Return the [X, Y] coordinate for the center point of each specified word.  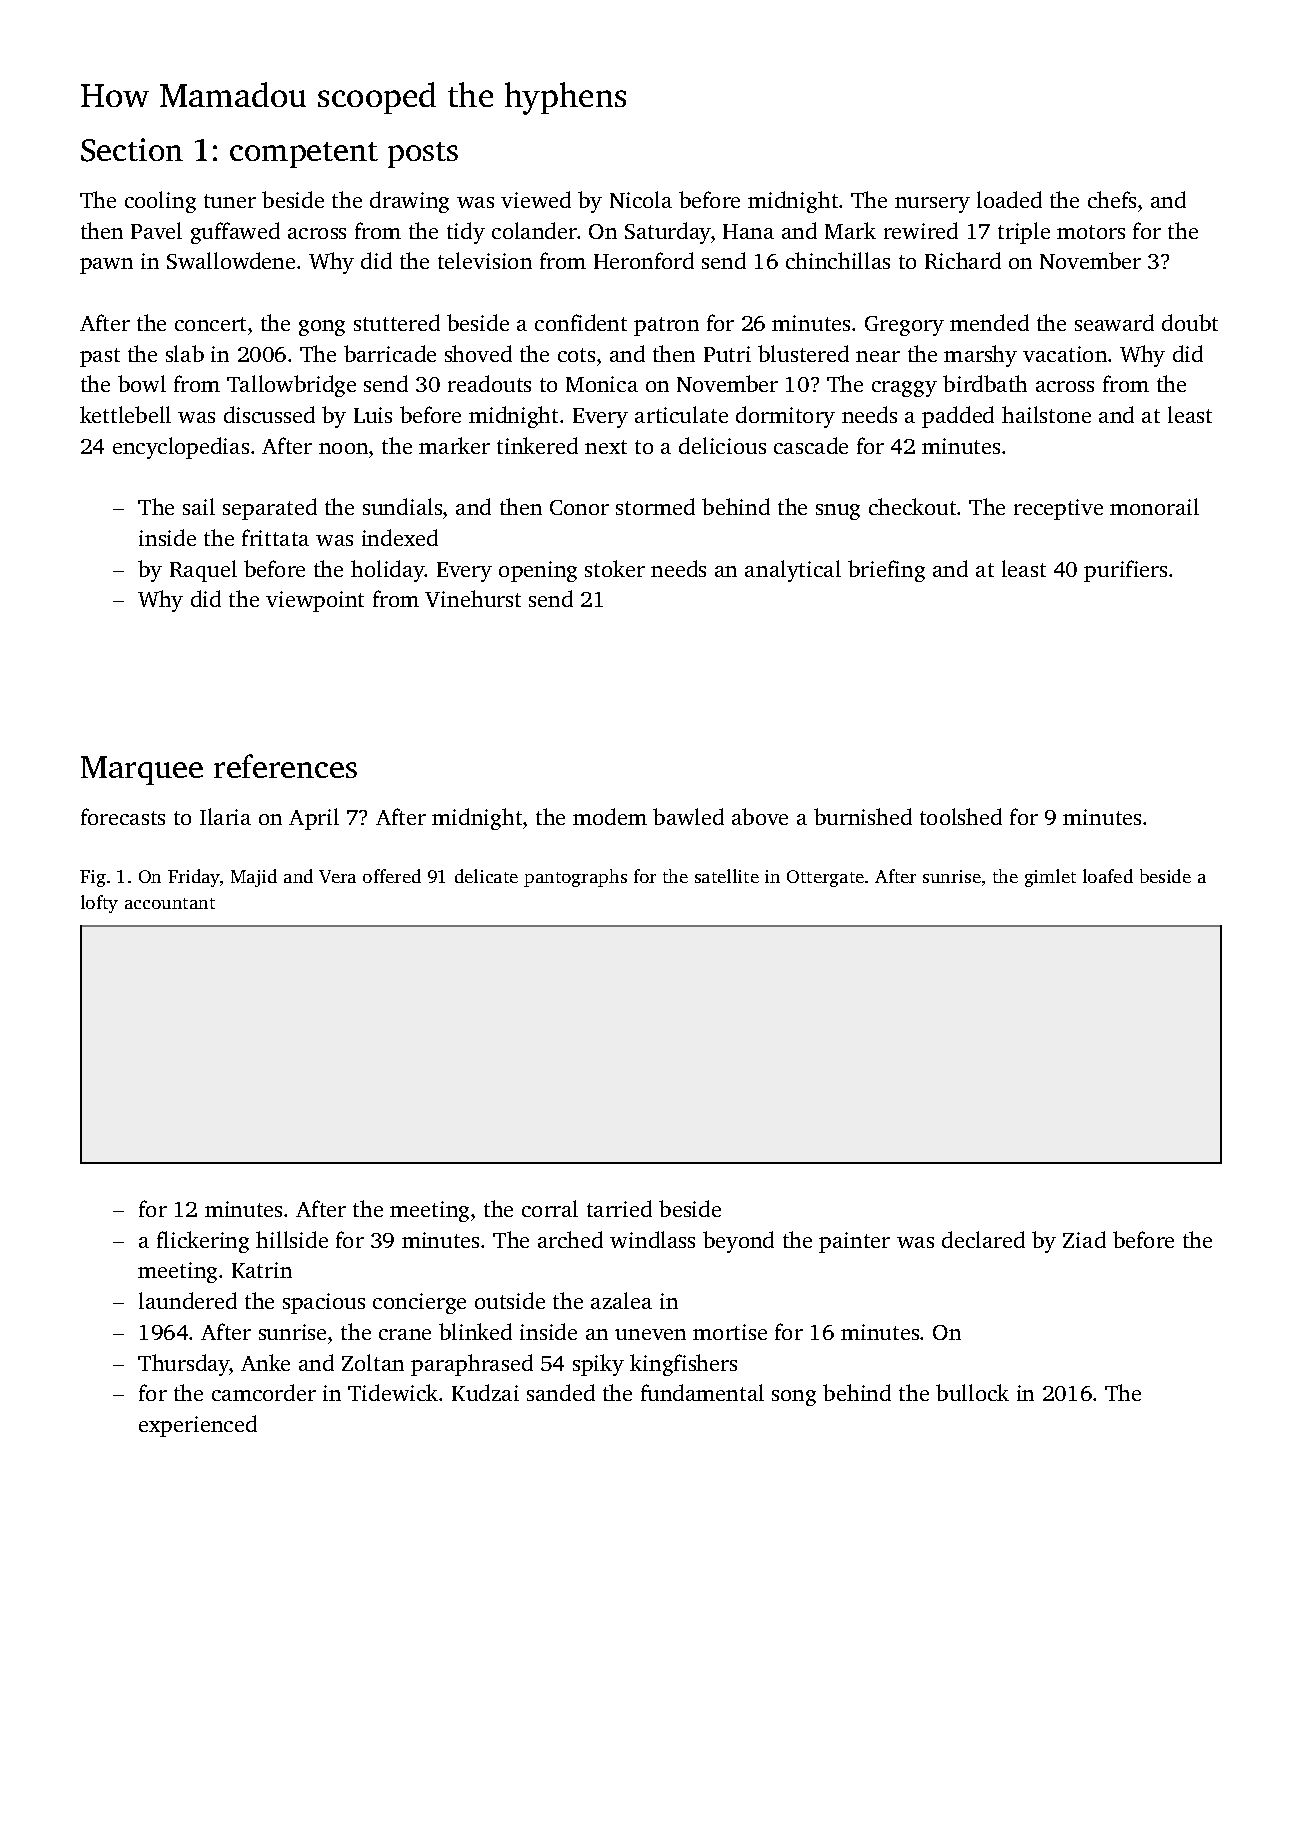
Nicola [641, 199]
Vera [337, 876]
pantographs [575, 878]
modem [610, 816]
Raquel [203, 571]
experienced [198, 1426]
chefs [1112, 199]
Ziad [1084, 1239]
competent [304, 155]
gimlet [1050, 878]
